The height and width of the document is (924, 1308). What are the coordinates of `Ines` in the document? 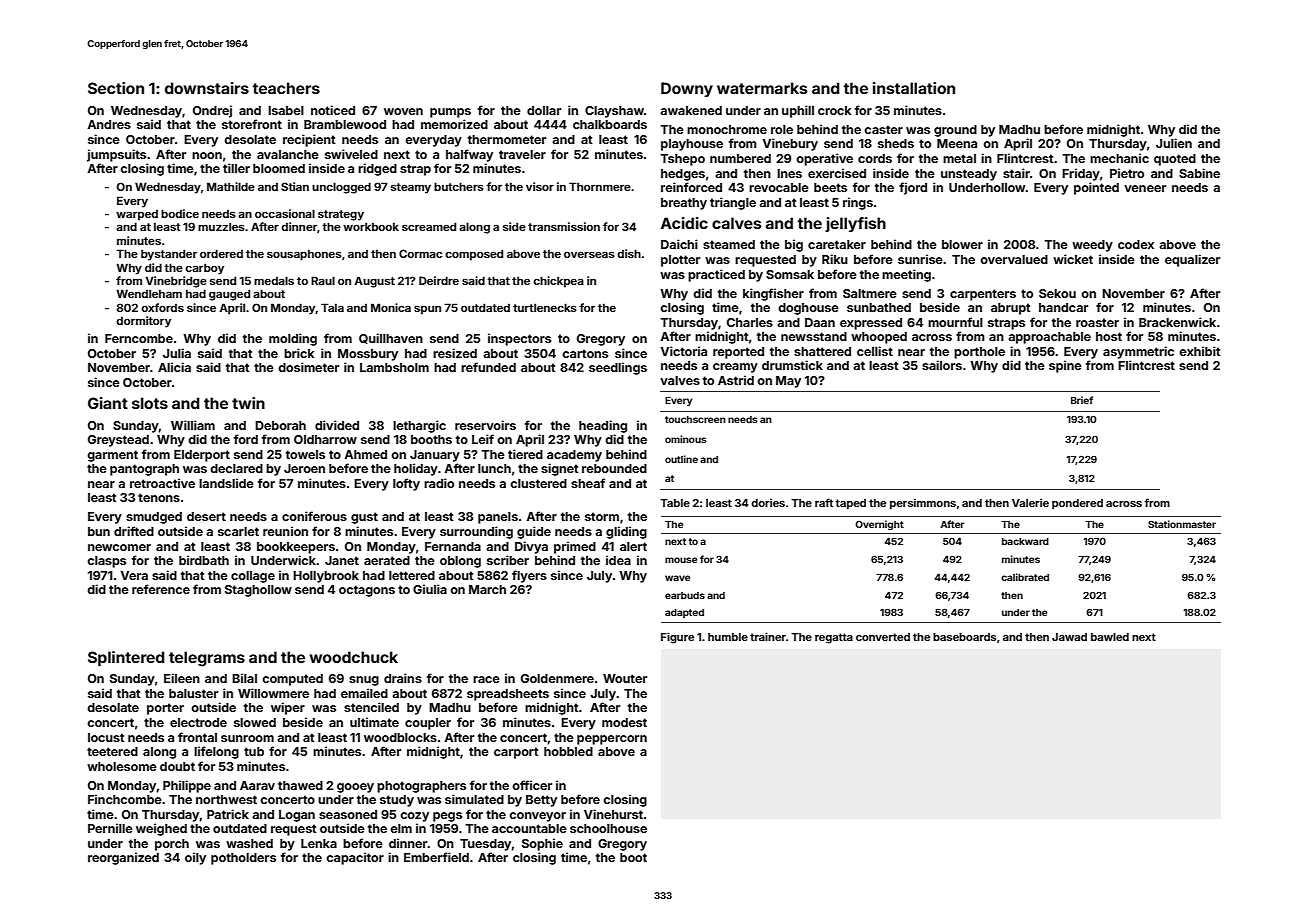 It's located at (789, 173).
